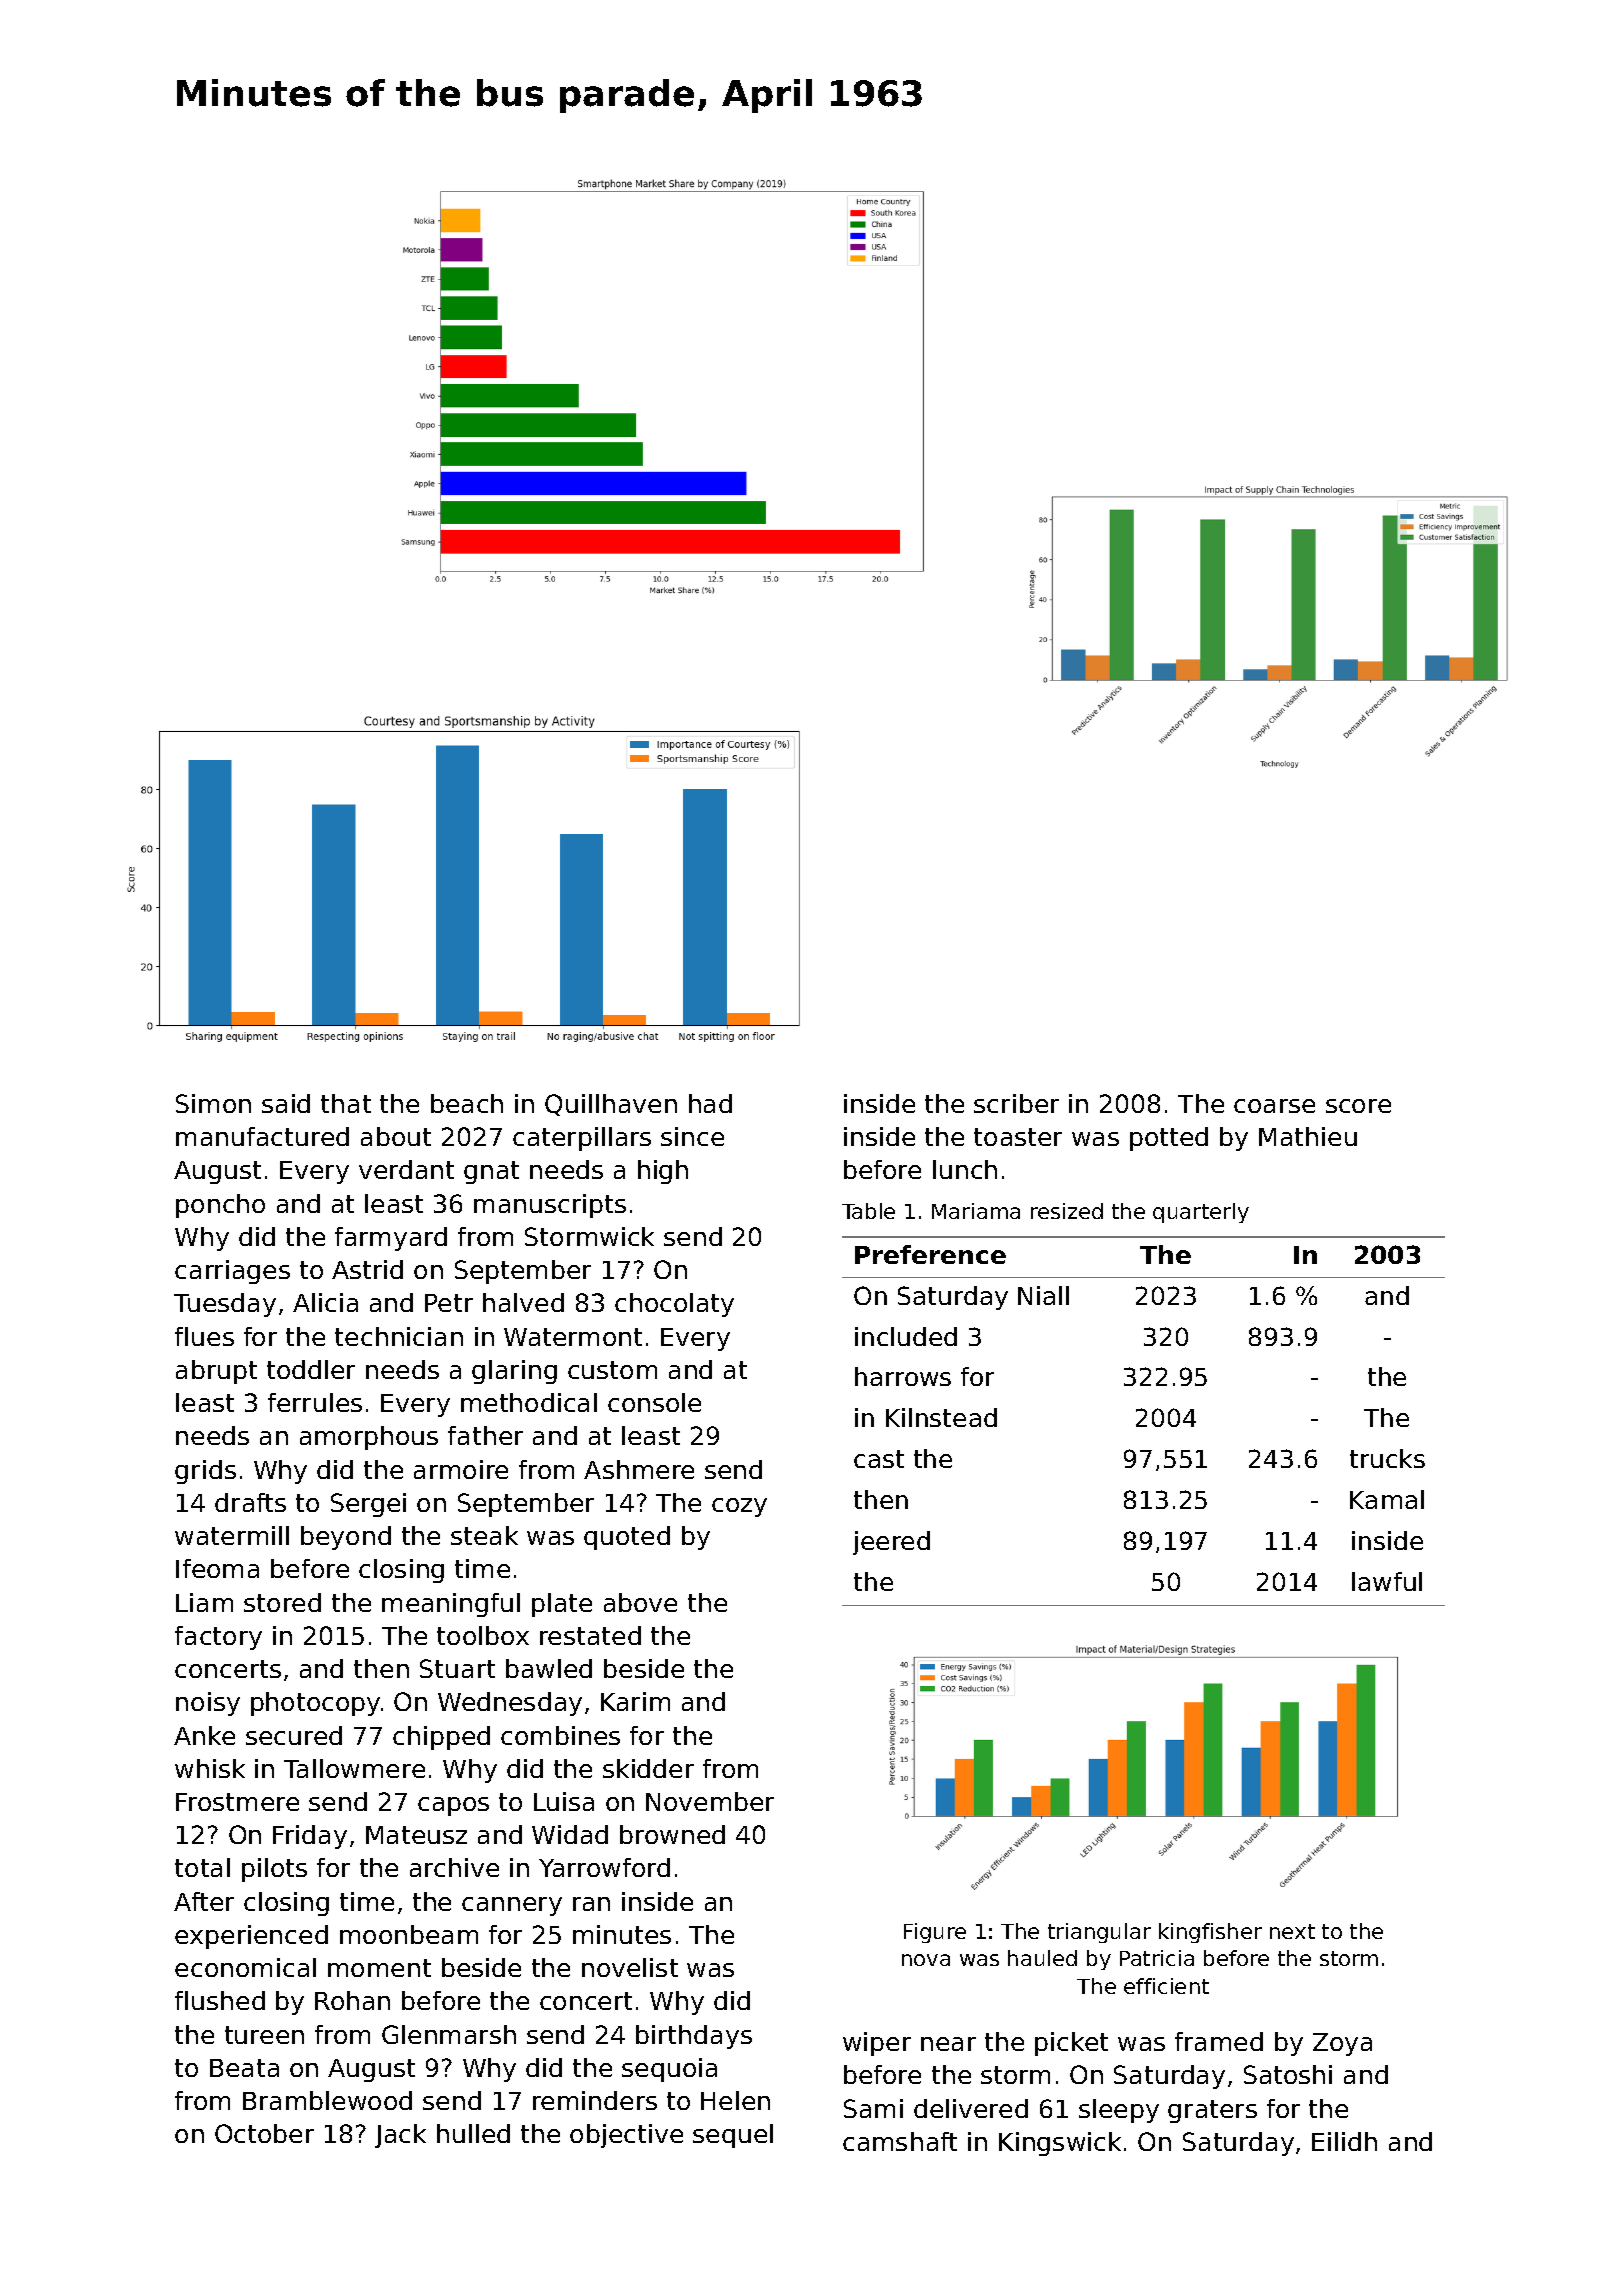  I want to click on had, so click(710, 1103).
